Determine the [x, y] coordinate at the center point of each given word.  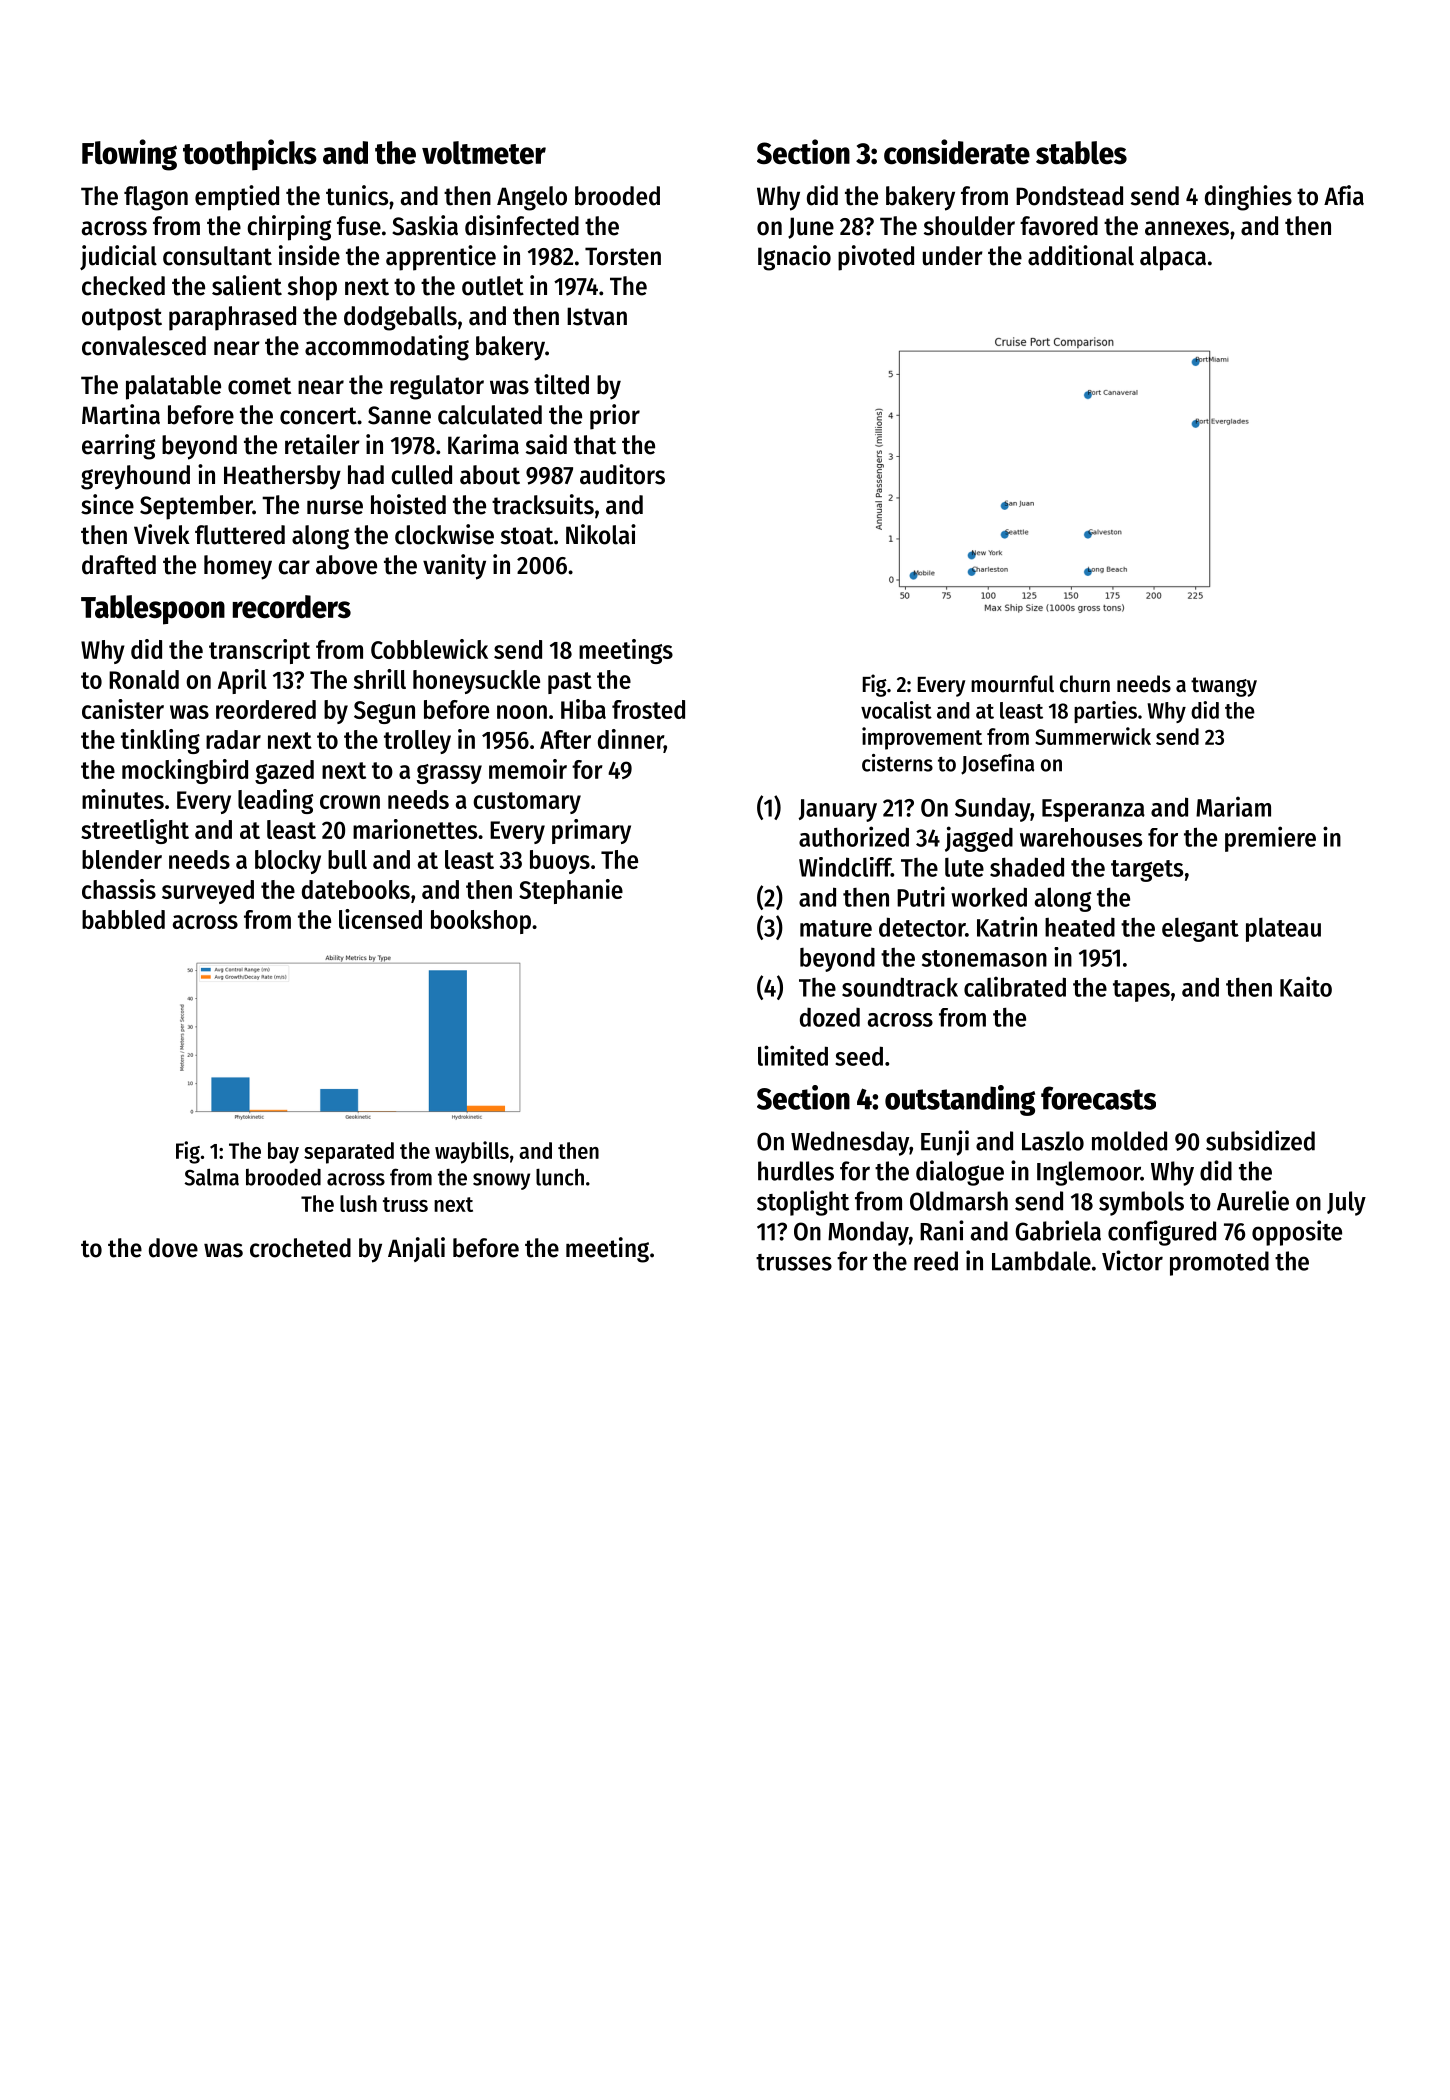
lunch [560, 1177]
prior [615, 417]
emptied [237, 198]
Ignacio [794, 258]
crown [350, 802]
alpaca [1173, 258]
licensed [380, 919]
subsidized [1260, 1140]
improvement [922, 738]
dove [173, 1248]
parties [1105, 712]
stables [1081, 153]
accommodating [387, 348]
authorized [854, 836]
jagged [979, 839]
